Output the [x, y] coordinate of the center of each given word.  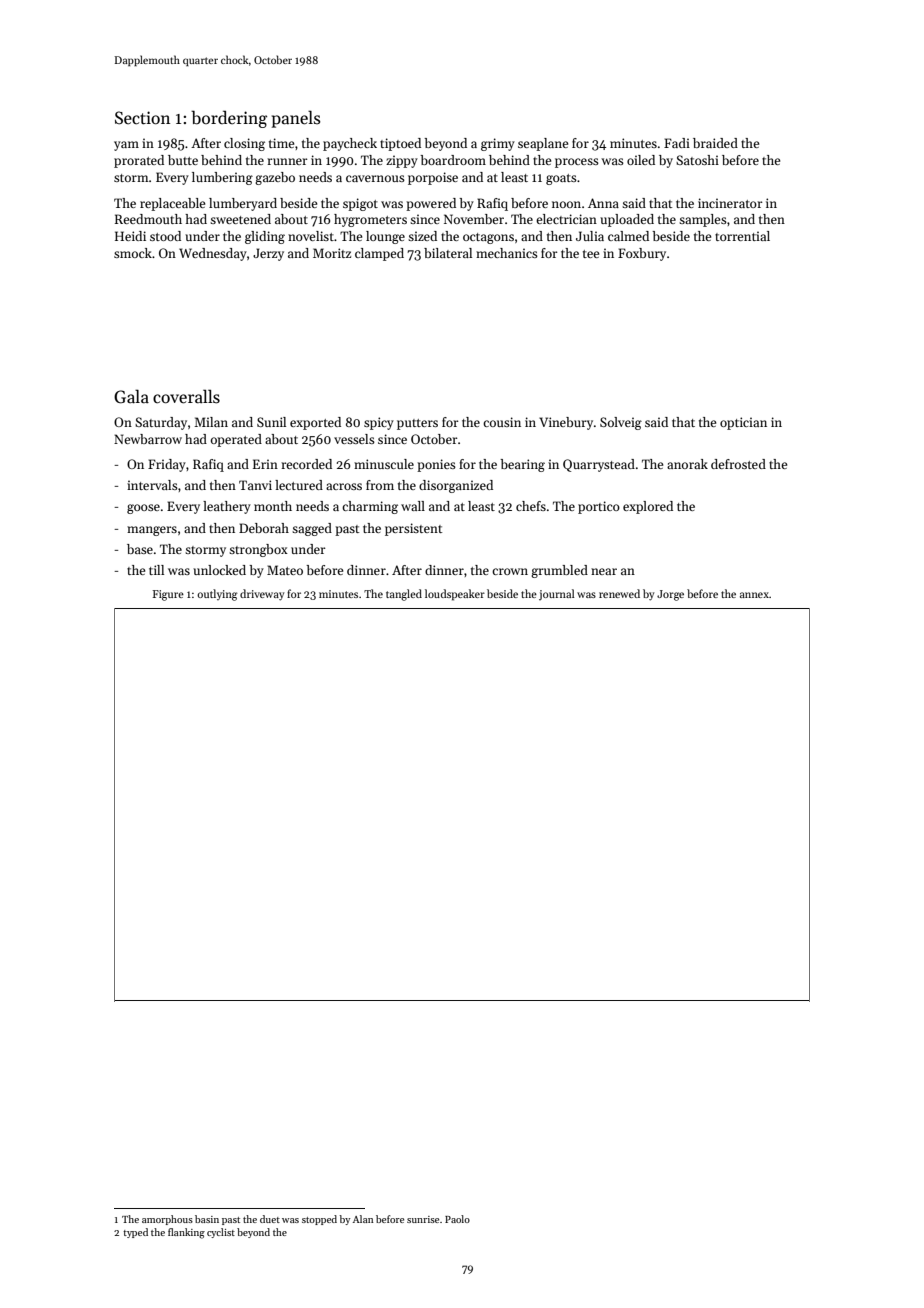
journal [557, 594]
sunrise [423, 1219]
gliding [265, 237]
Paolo [457, 1219]
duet [270, 1219]
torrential [742, 236]
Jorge [670, 595]
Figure [168, 595]
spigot [360, 204]
